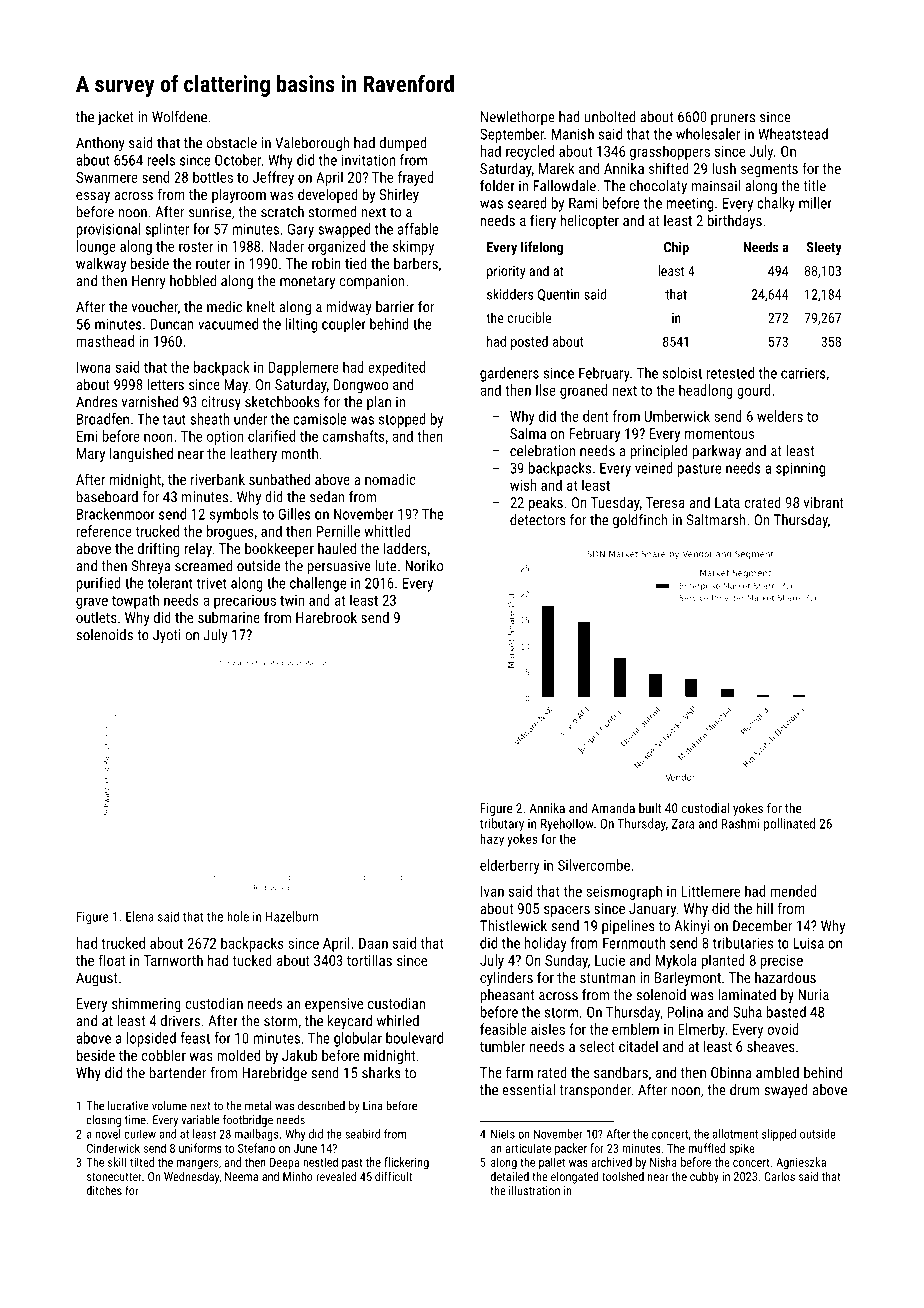 The height and width of the page is (1308, 924). Describe the element at coordinates (691, 927) in the page. I see `Akinyi` at that location.
